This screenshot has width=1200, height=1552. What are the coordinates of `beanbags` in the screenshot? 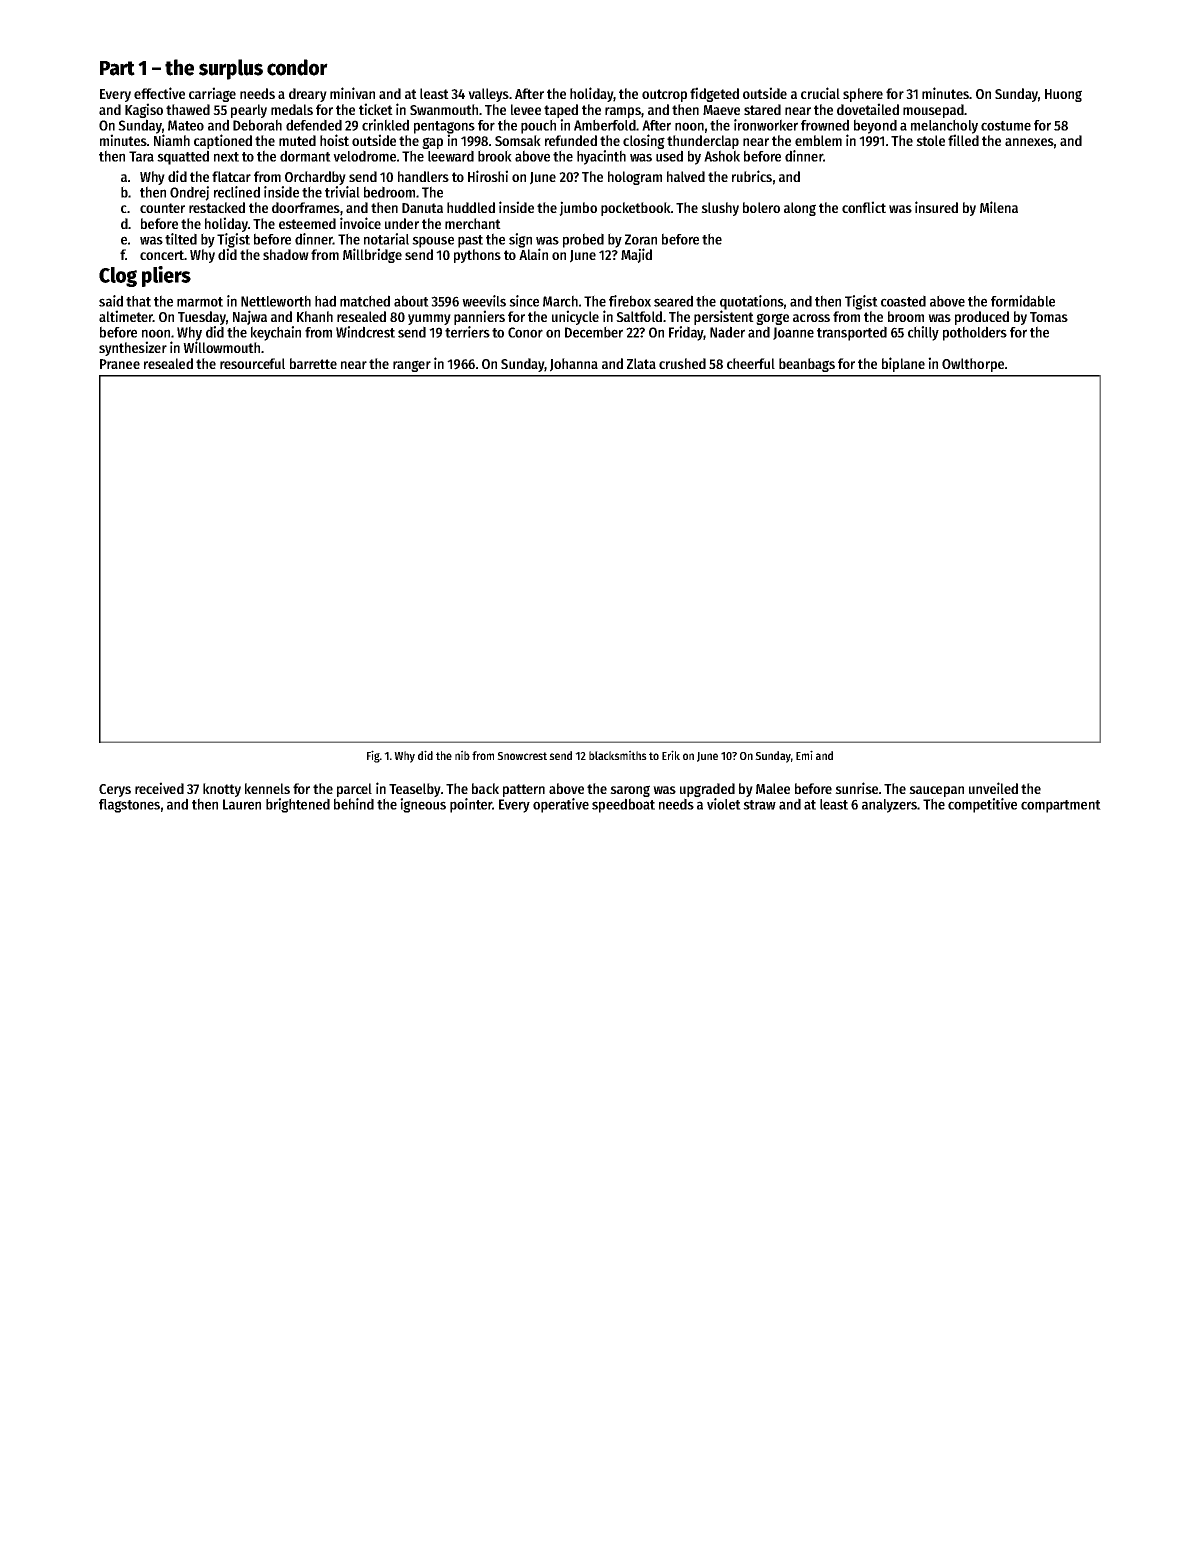 It's located at (807, 365).
